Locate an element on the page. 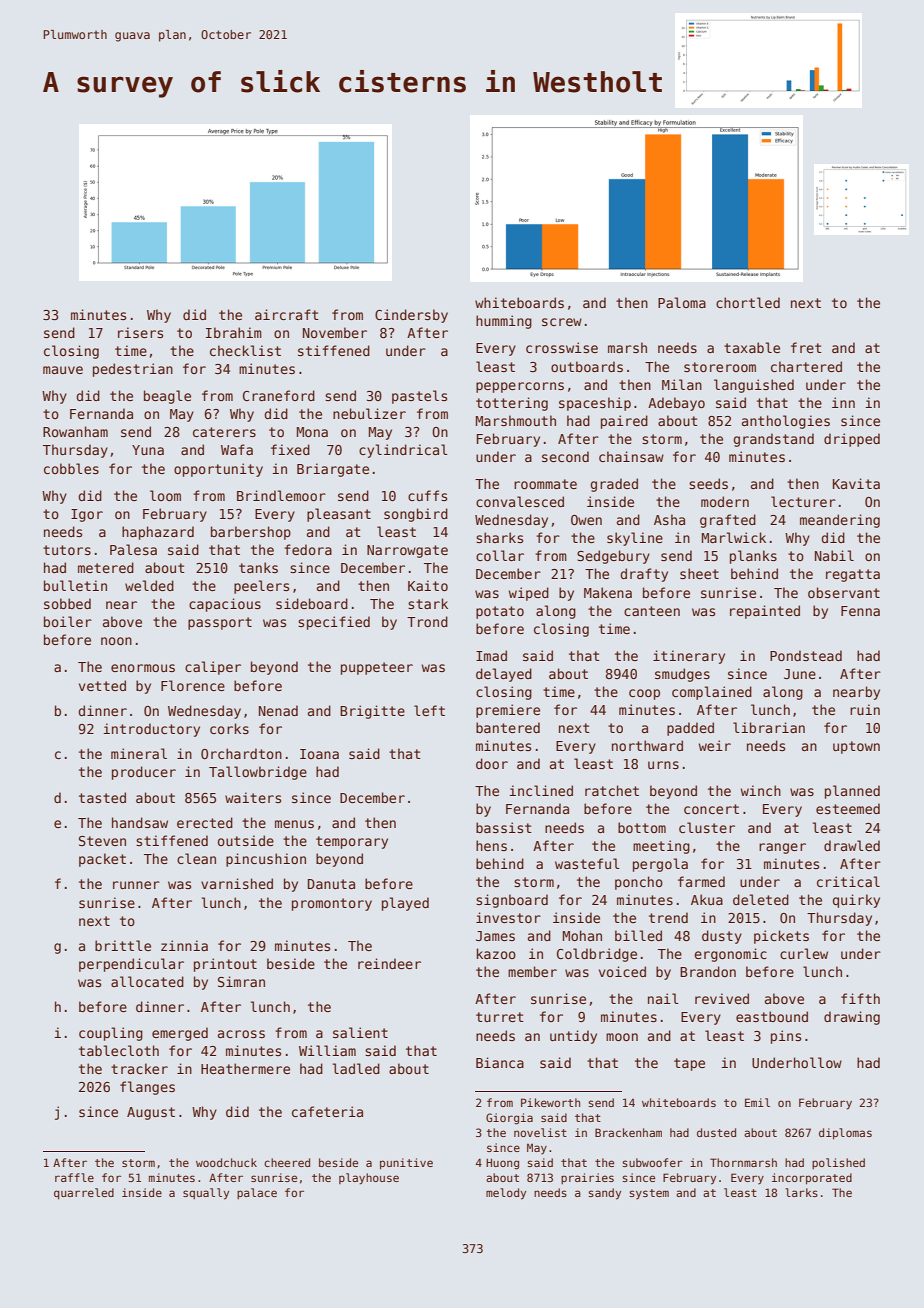  handsaw is located at coordinates (140, 822).
